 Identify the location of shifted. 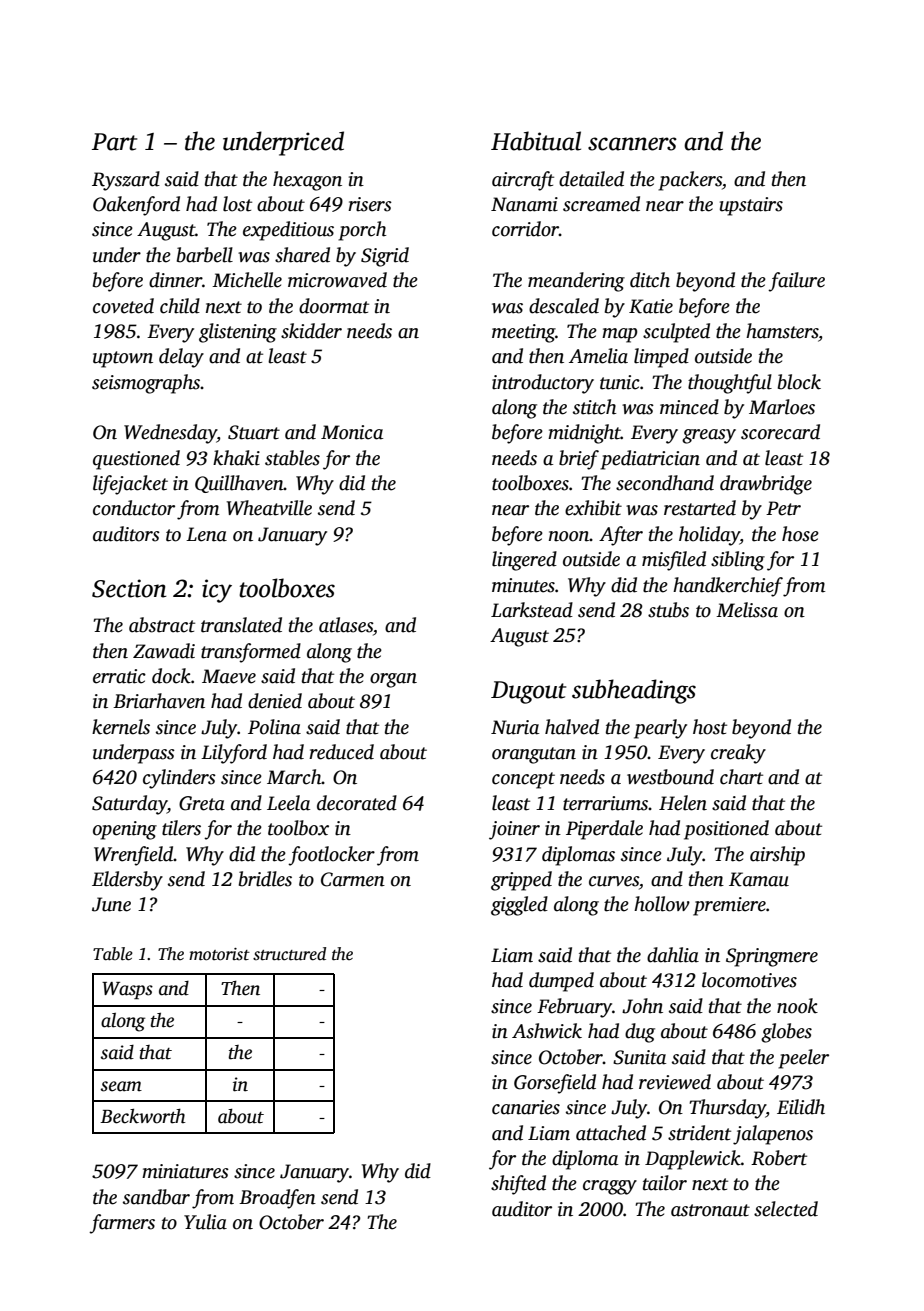
(518, 1185).
